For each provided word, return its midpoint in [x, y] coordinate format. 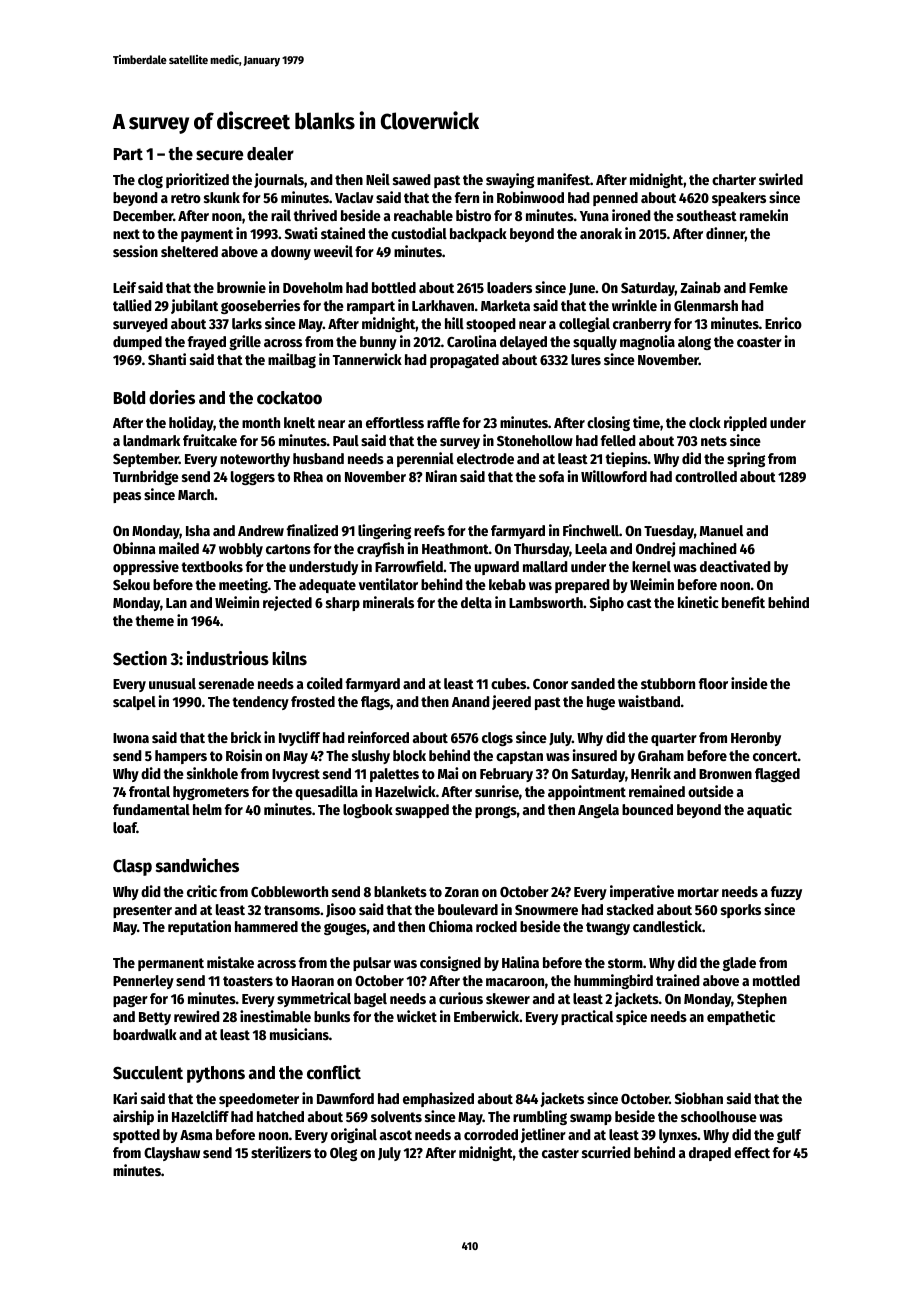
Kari [125, 1098]
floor [713, 683]
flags [375, 703]
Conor [550, 684]
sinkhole [212, 773]
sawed [412, 179]
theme [154, 620]
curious [461, 998]
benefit [743, 602]
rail [281, 215]
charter [734, 179]
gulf [789, 1136]
